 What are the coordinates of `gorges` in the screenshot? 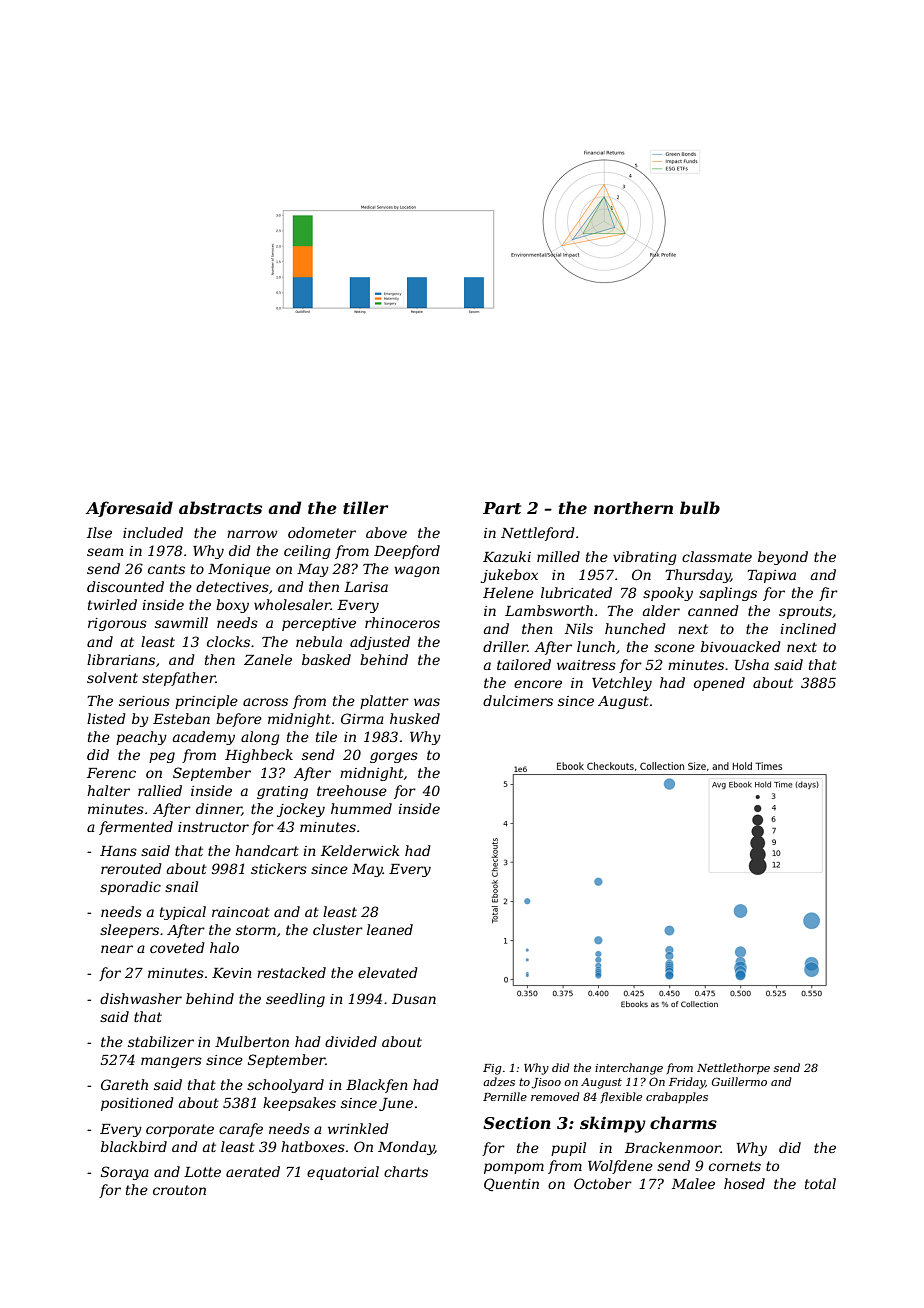 It's located at (394, 757).
